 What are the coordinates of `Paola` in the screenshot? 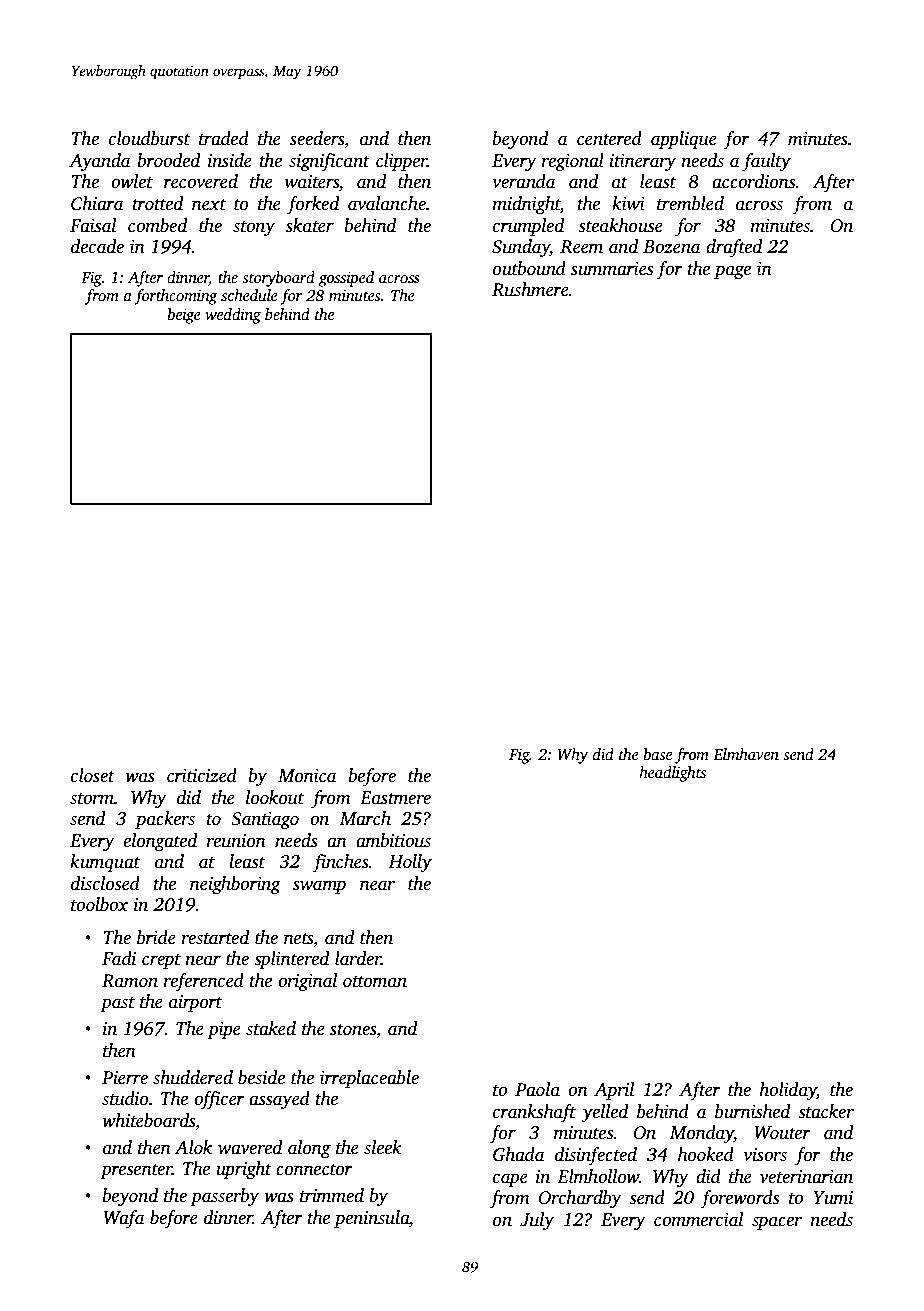 It's located at (537, 1089).
